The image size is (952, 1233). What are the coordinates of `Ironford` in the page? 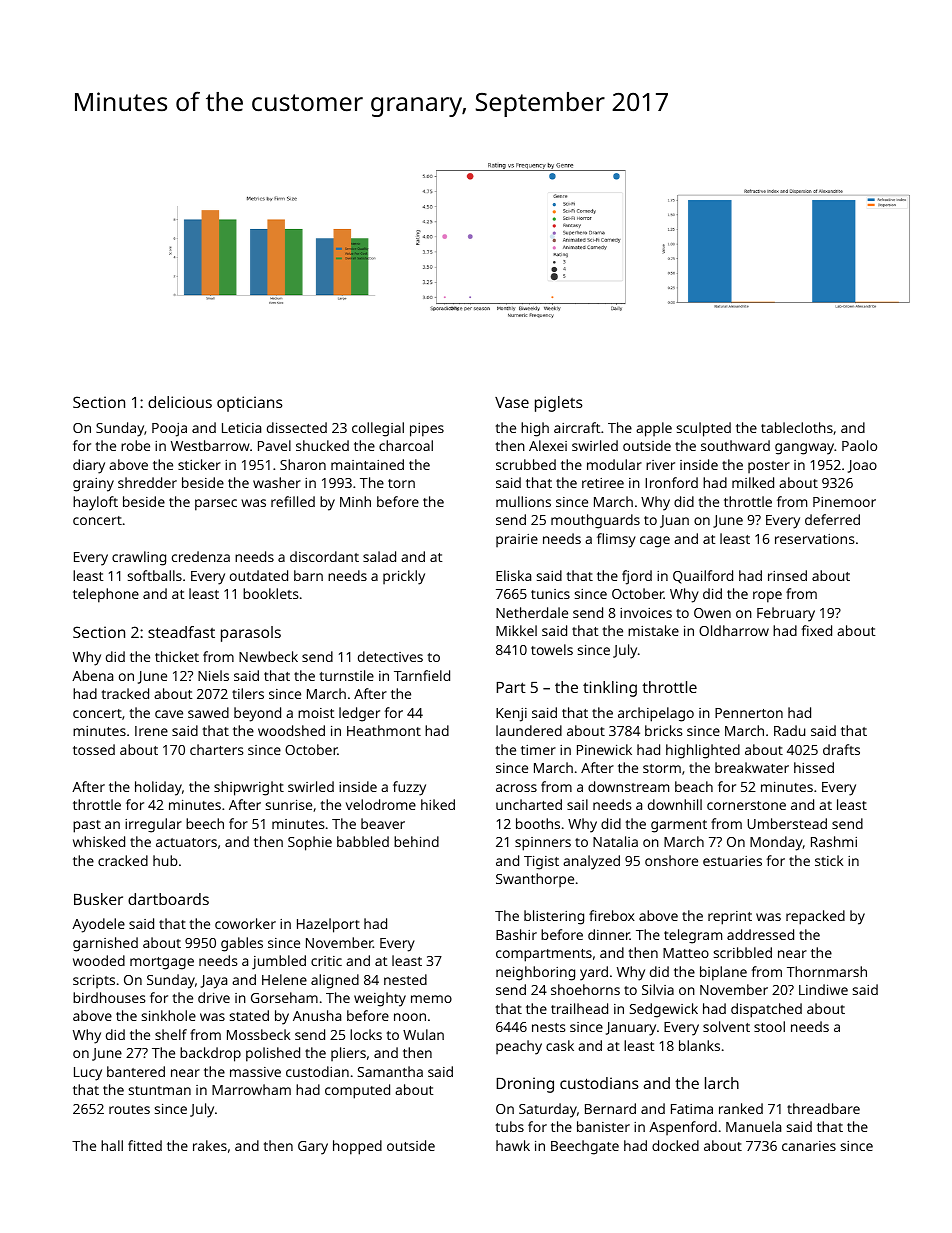 It's located at (671, 482).
